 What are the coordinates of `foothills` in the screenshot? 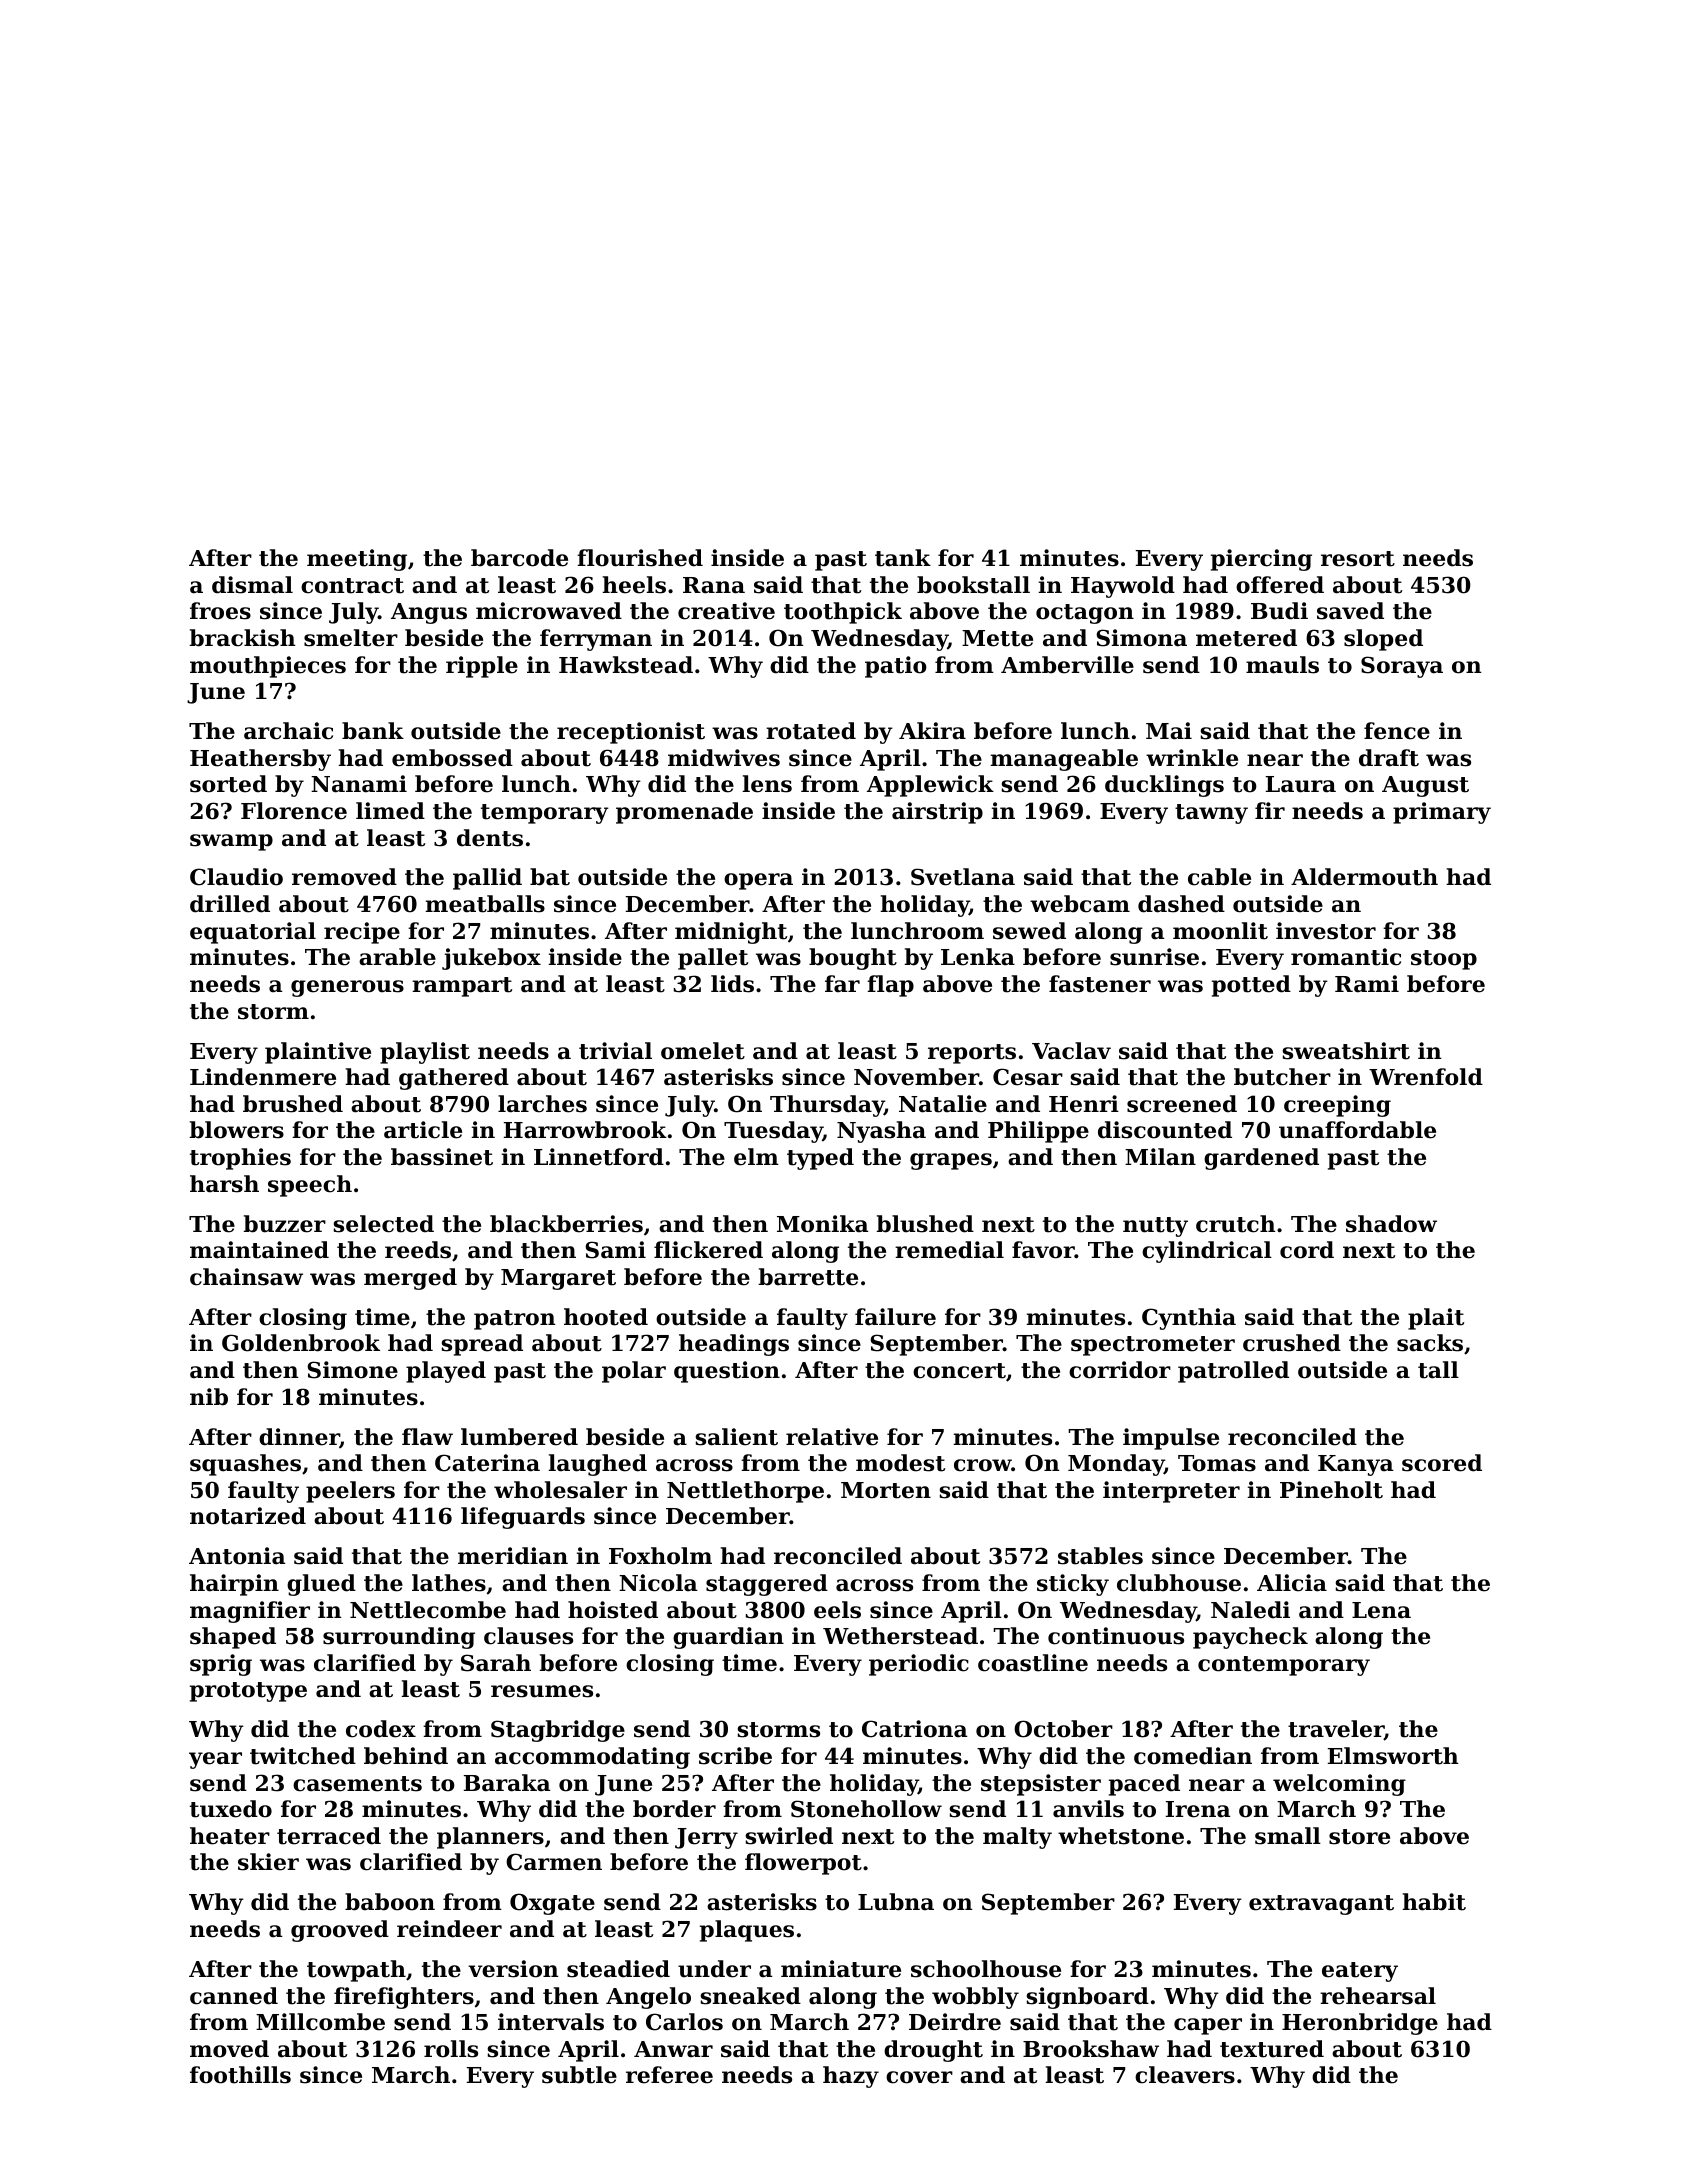 It's located at (240, 2075).
